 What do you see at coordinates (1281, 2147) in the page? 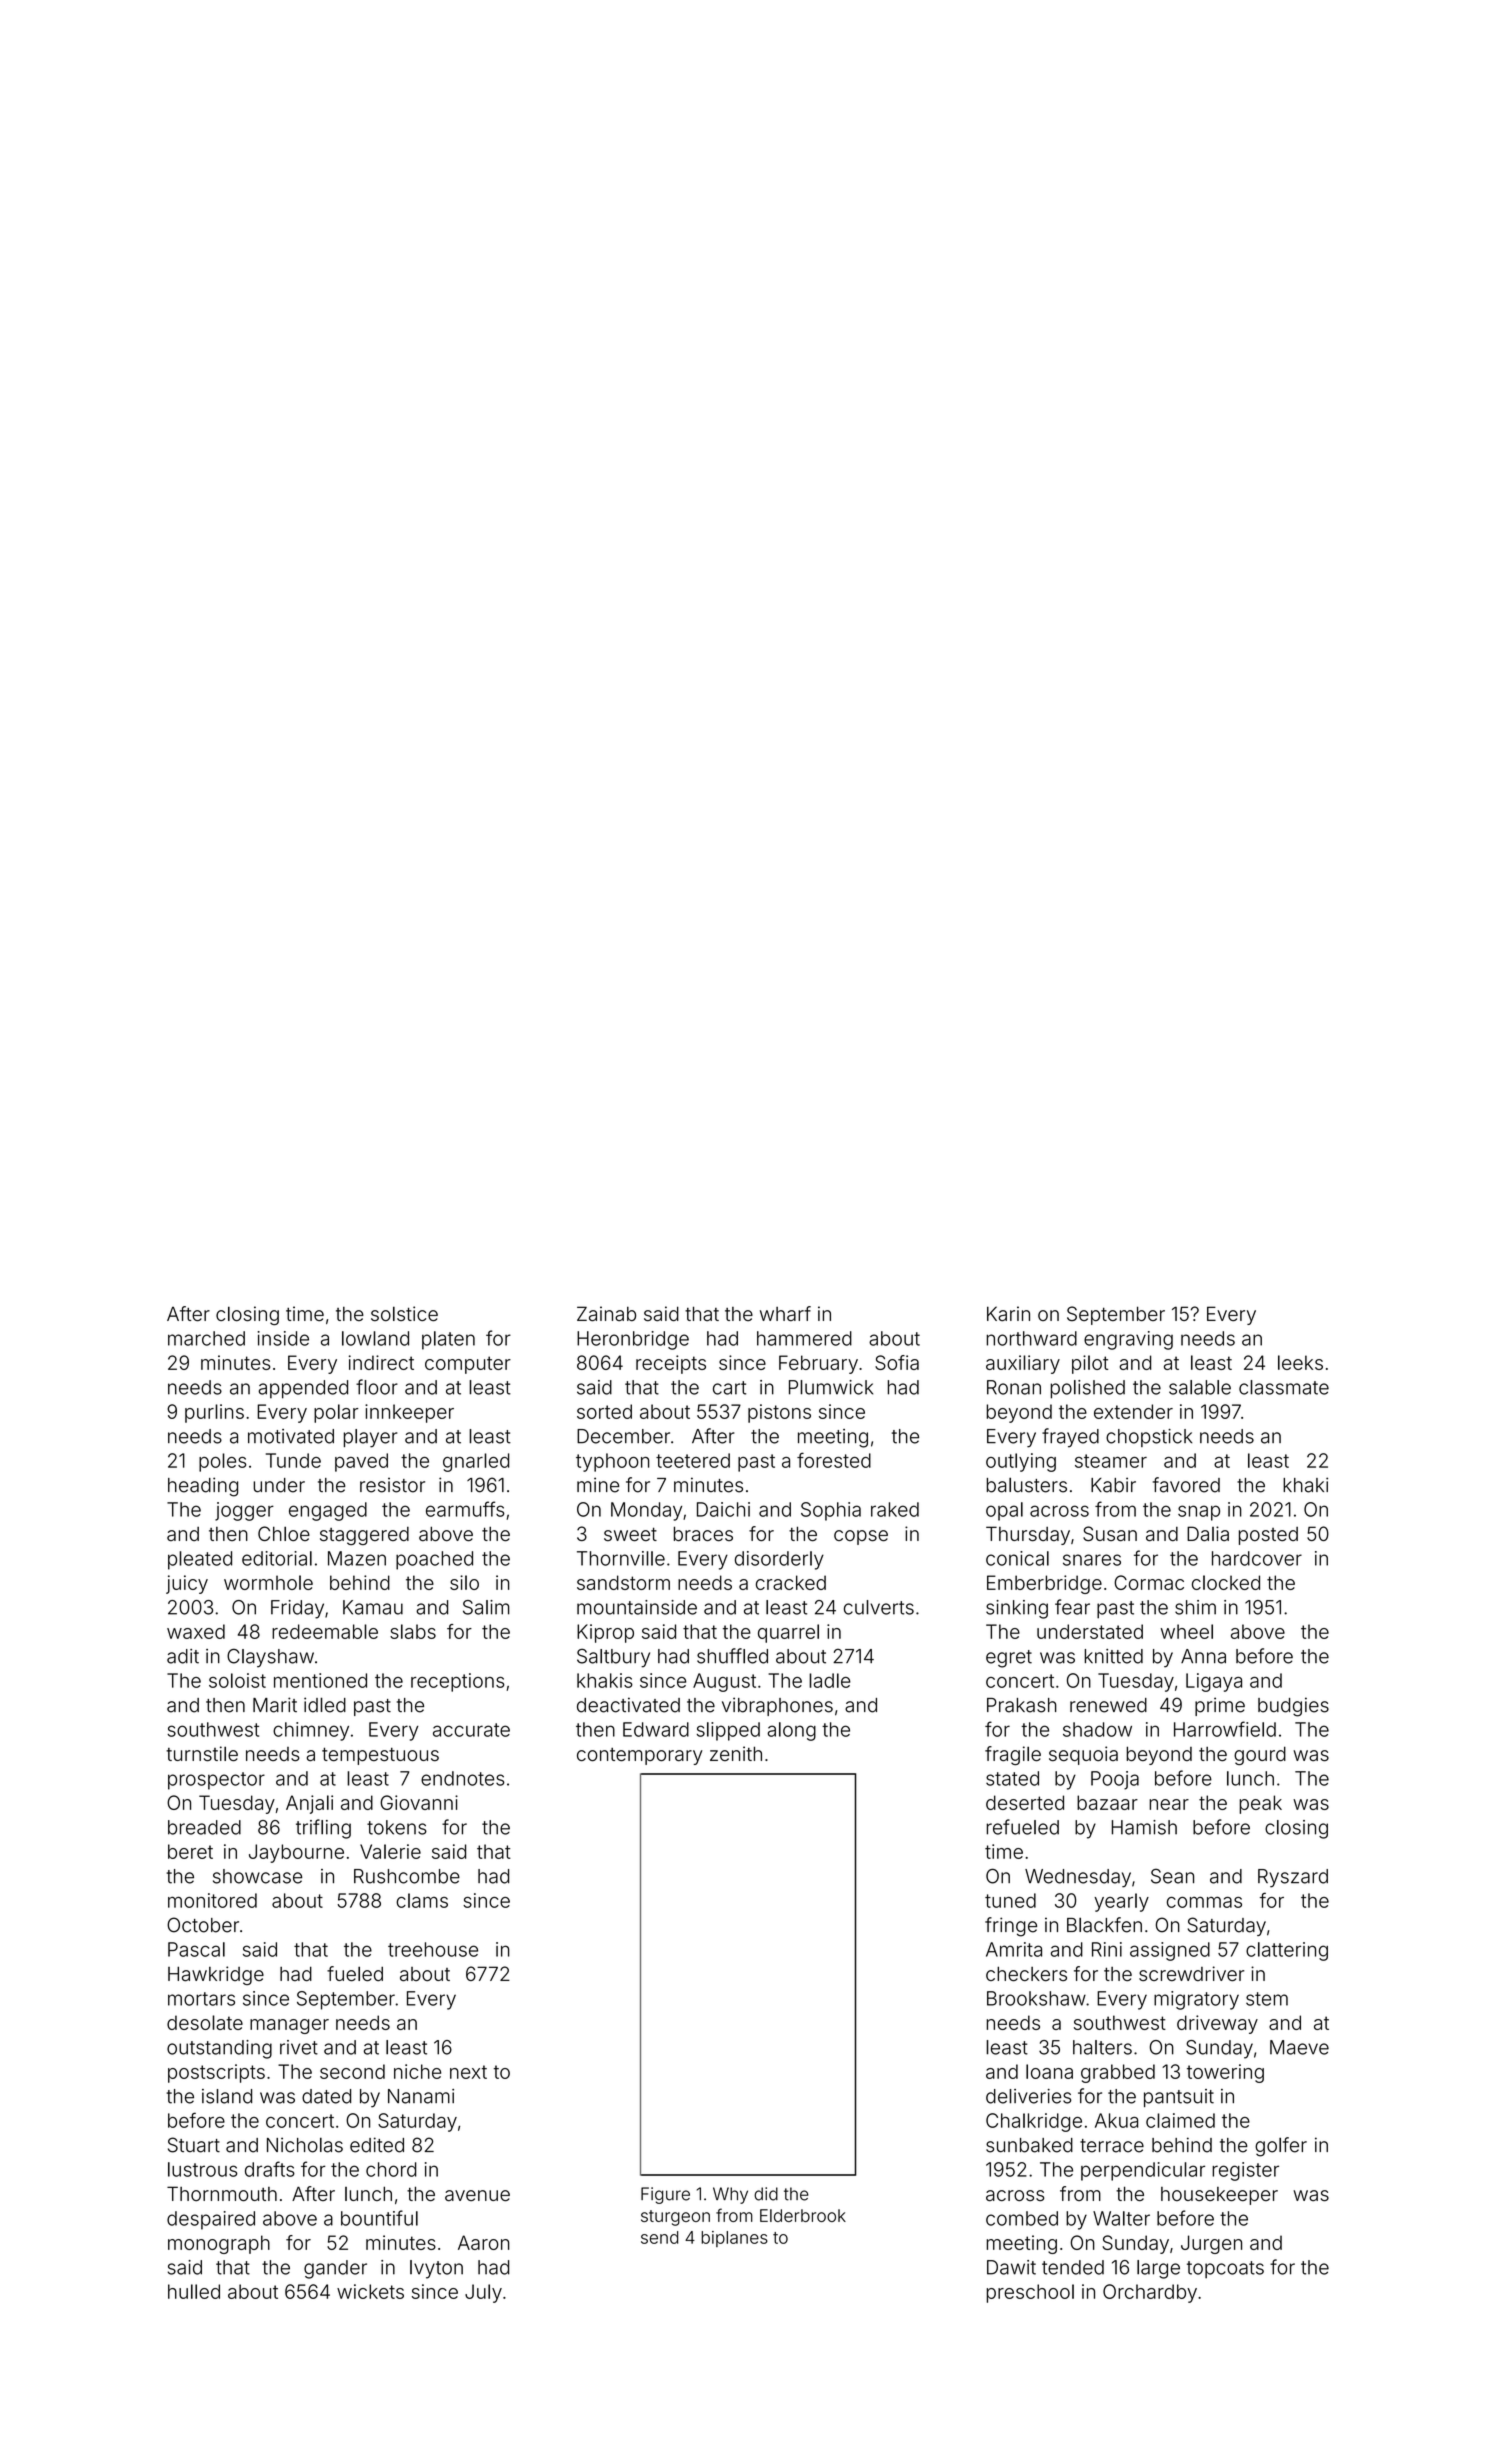
I see `golfer` at bounding box center [1281, 2147].
